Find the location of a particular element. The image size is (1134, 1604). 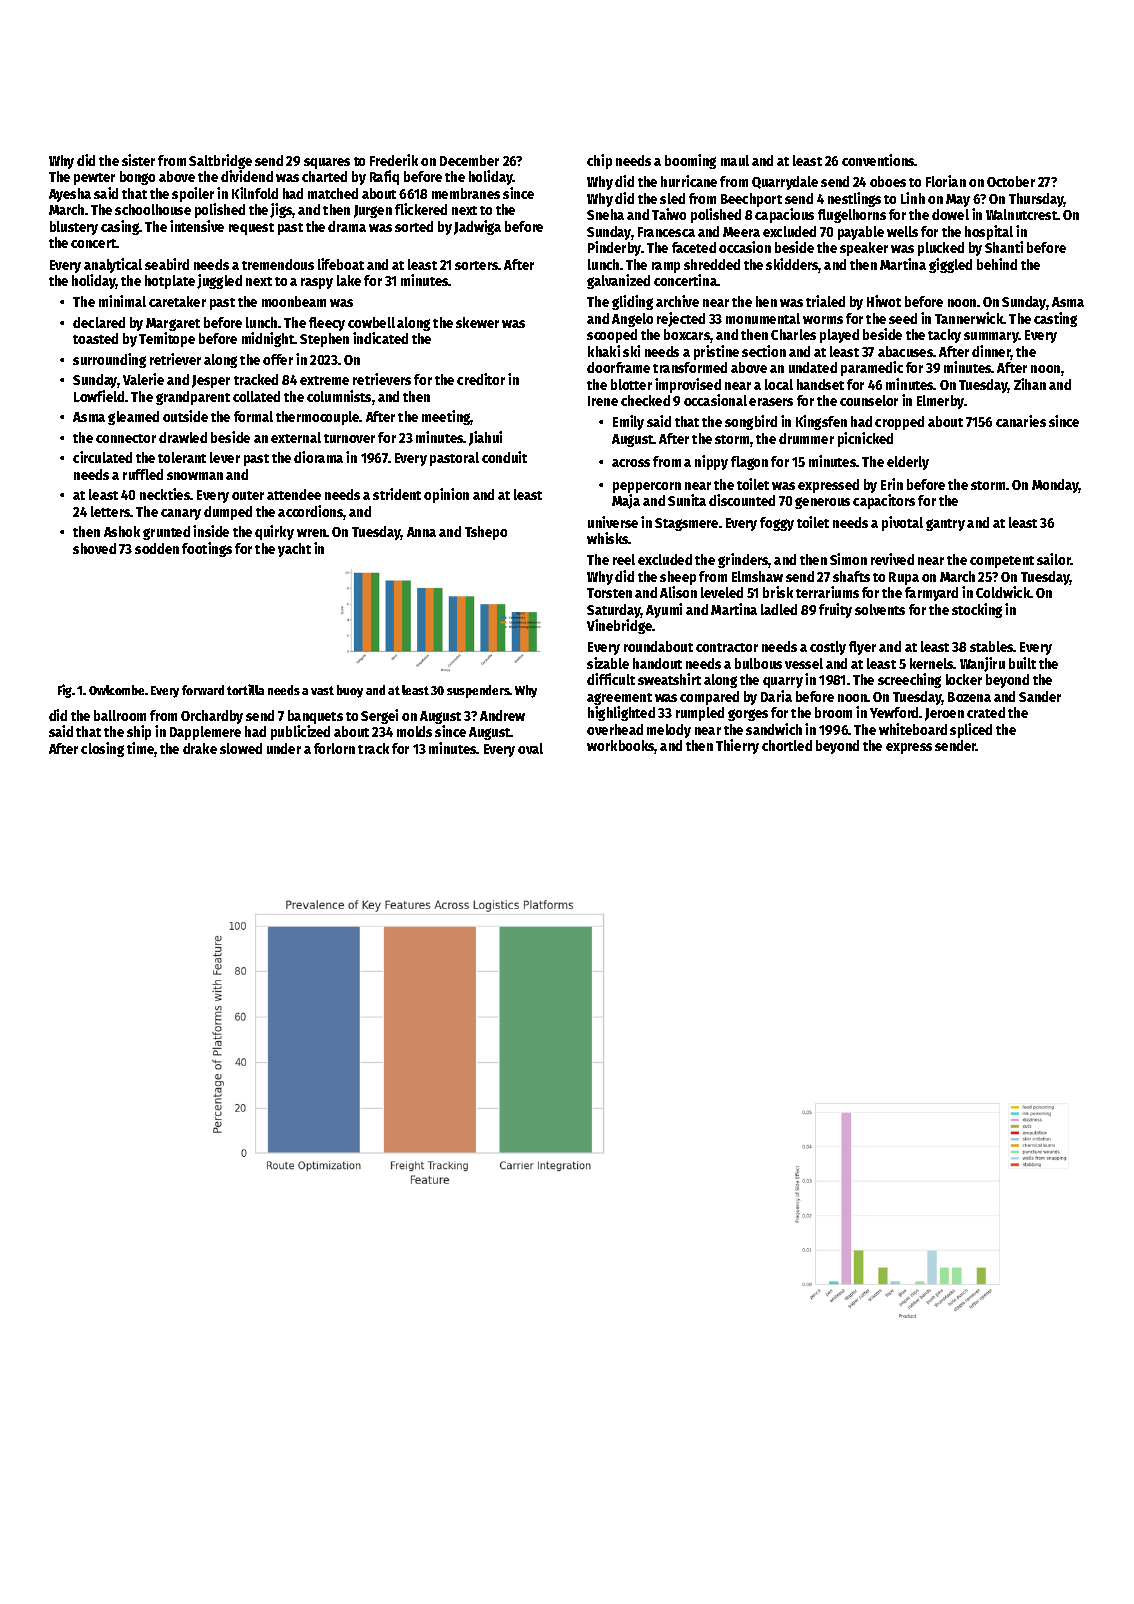

under is located at coordinates (284, 748).
